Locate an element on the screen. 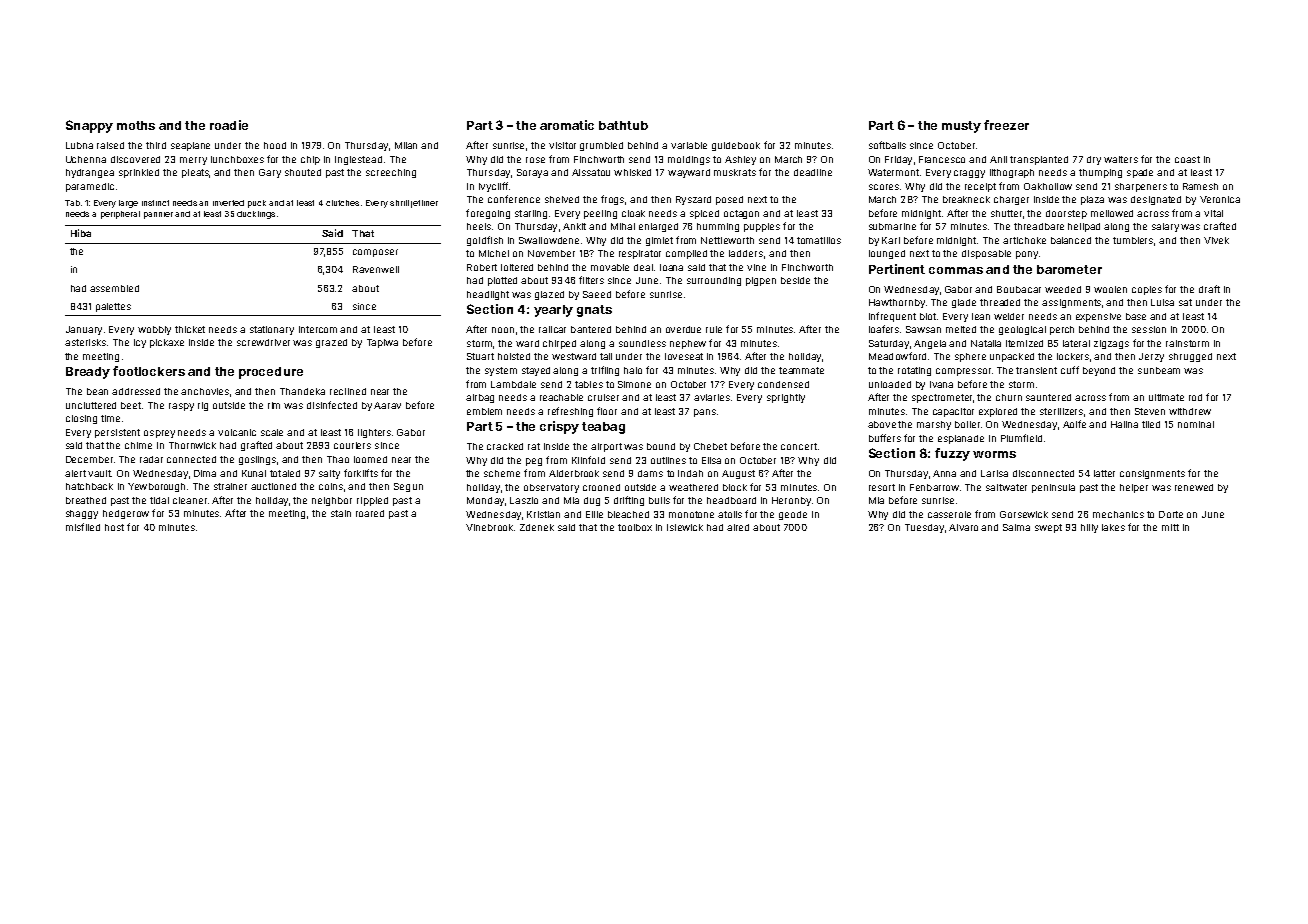 The height and width of the screenshot is (924, 1308). Bready is located at coordinates (88, 373).
